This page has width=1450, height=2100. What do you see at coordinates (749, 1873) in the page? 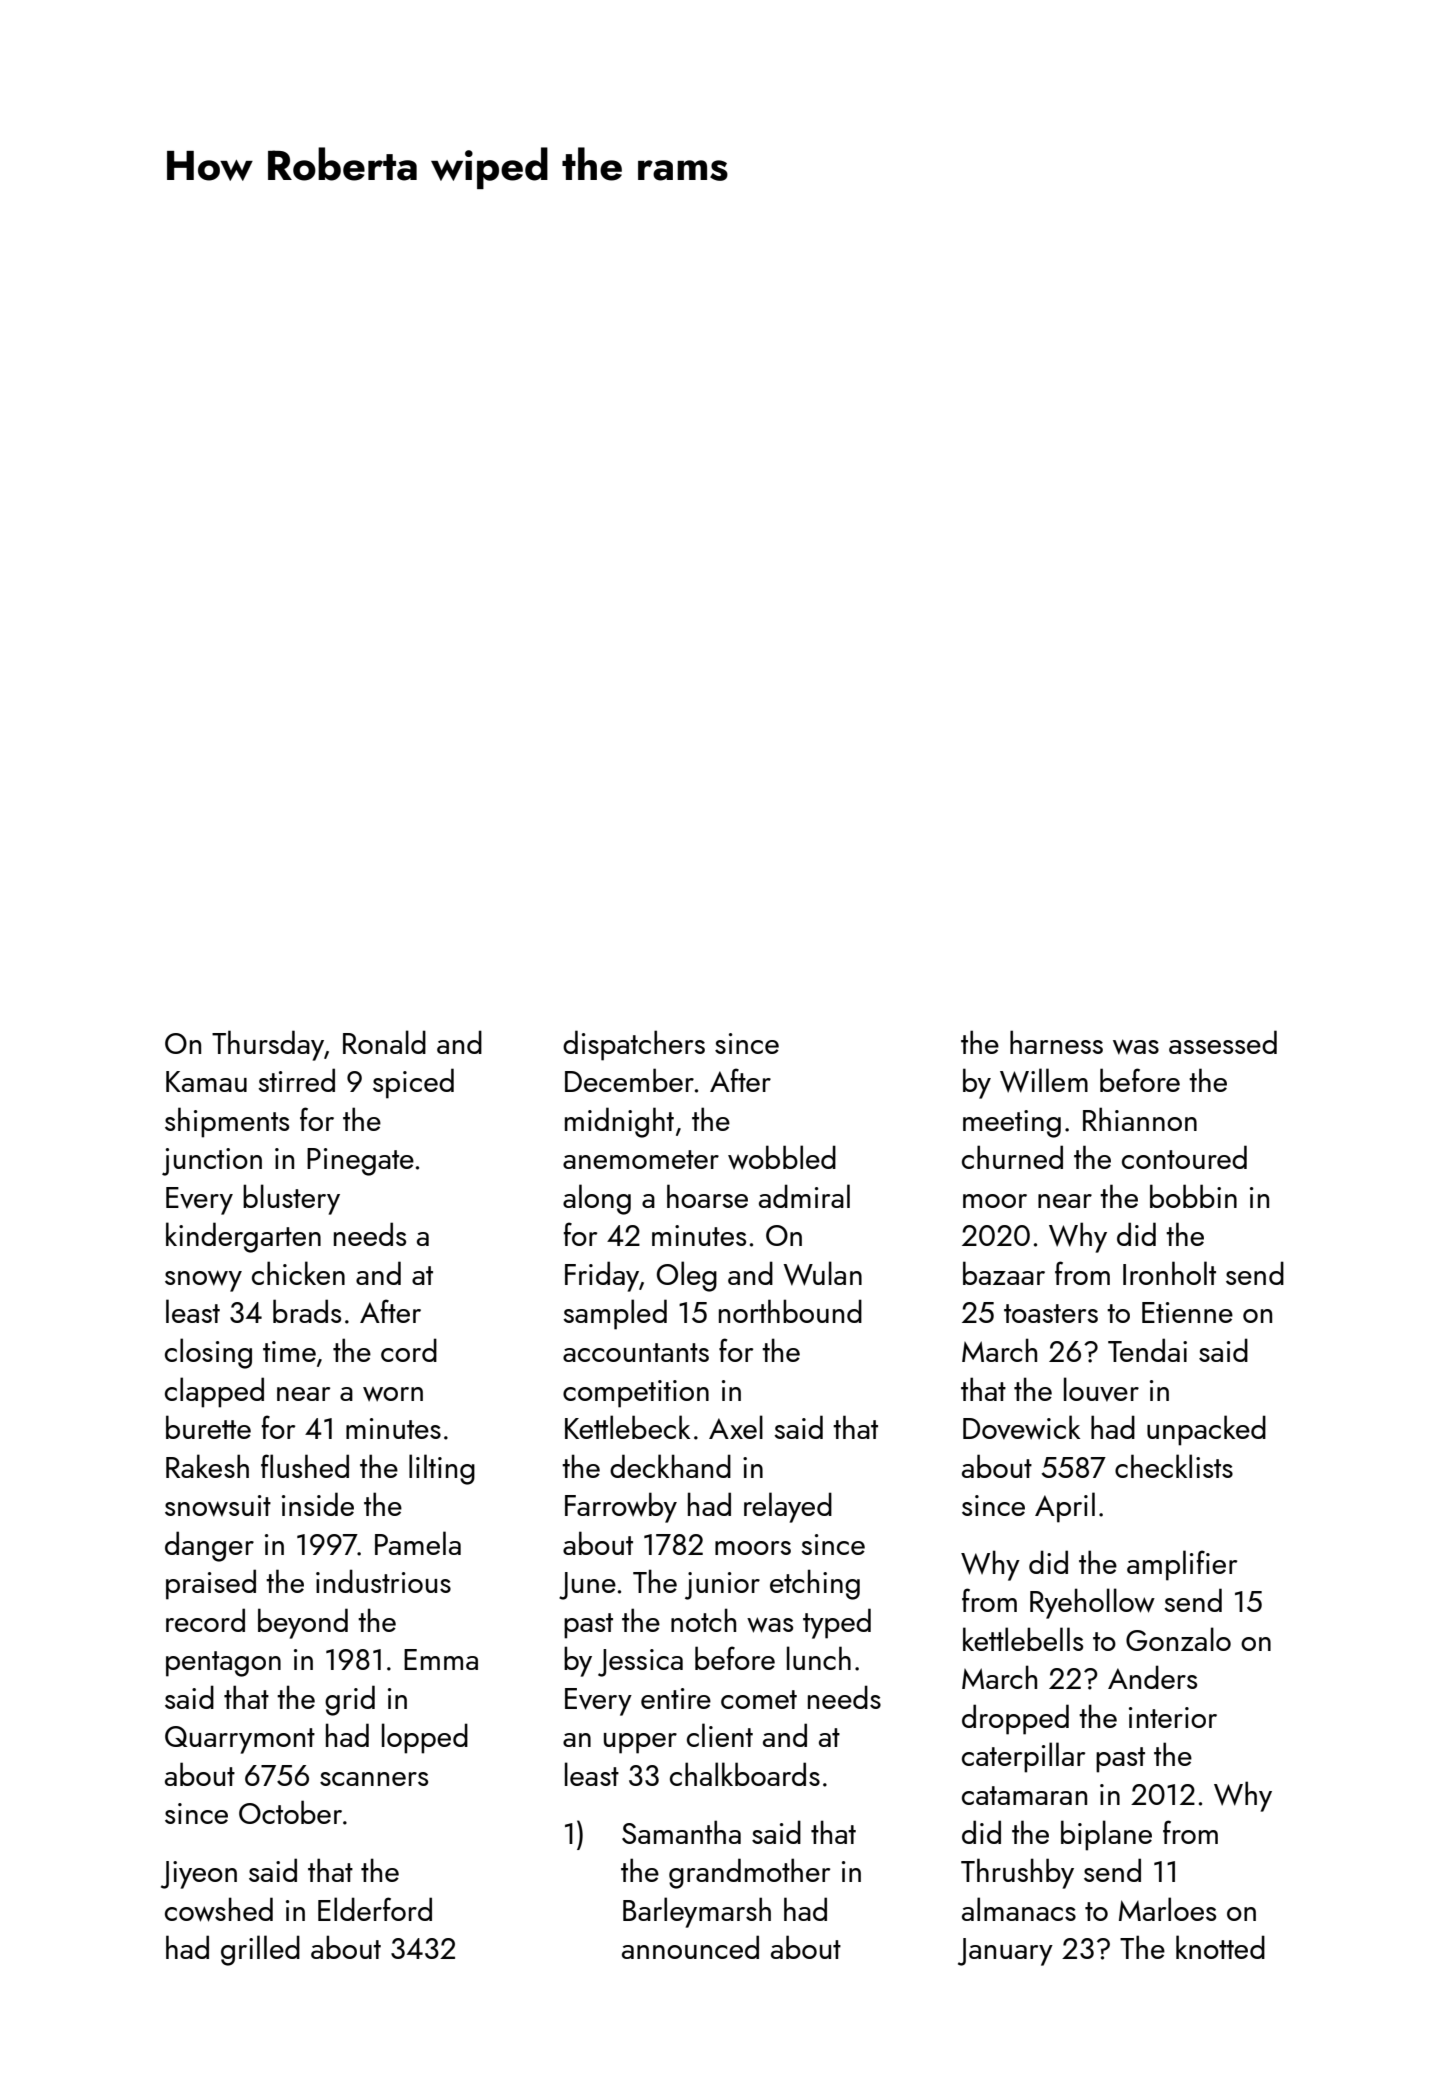
I see `grandmother` at bounding box center [749, 1873].
